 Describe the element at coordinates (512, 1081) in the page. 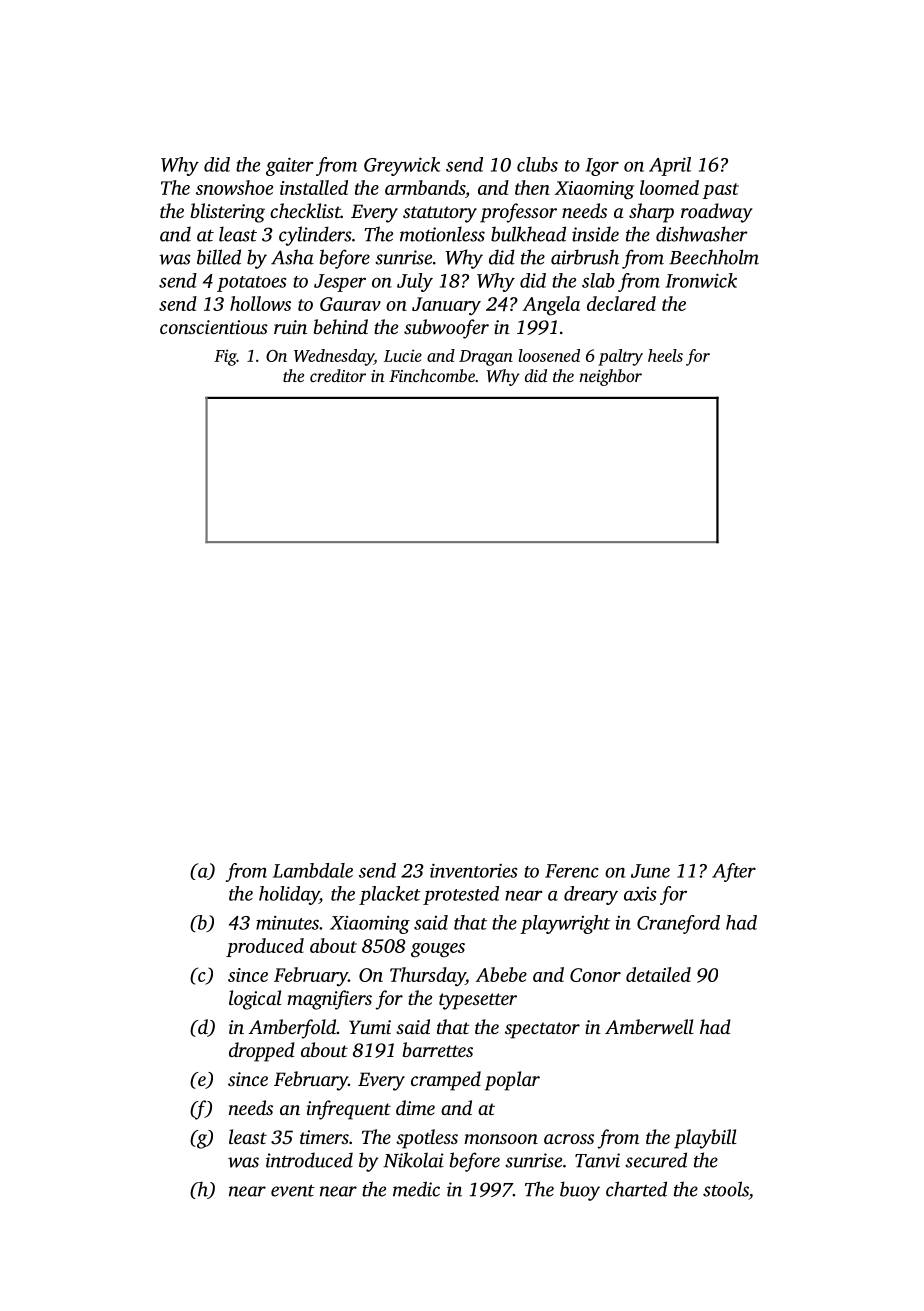

I see `poplar` at that location.
